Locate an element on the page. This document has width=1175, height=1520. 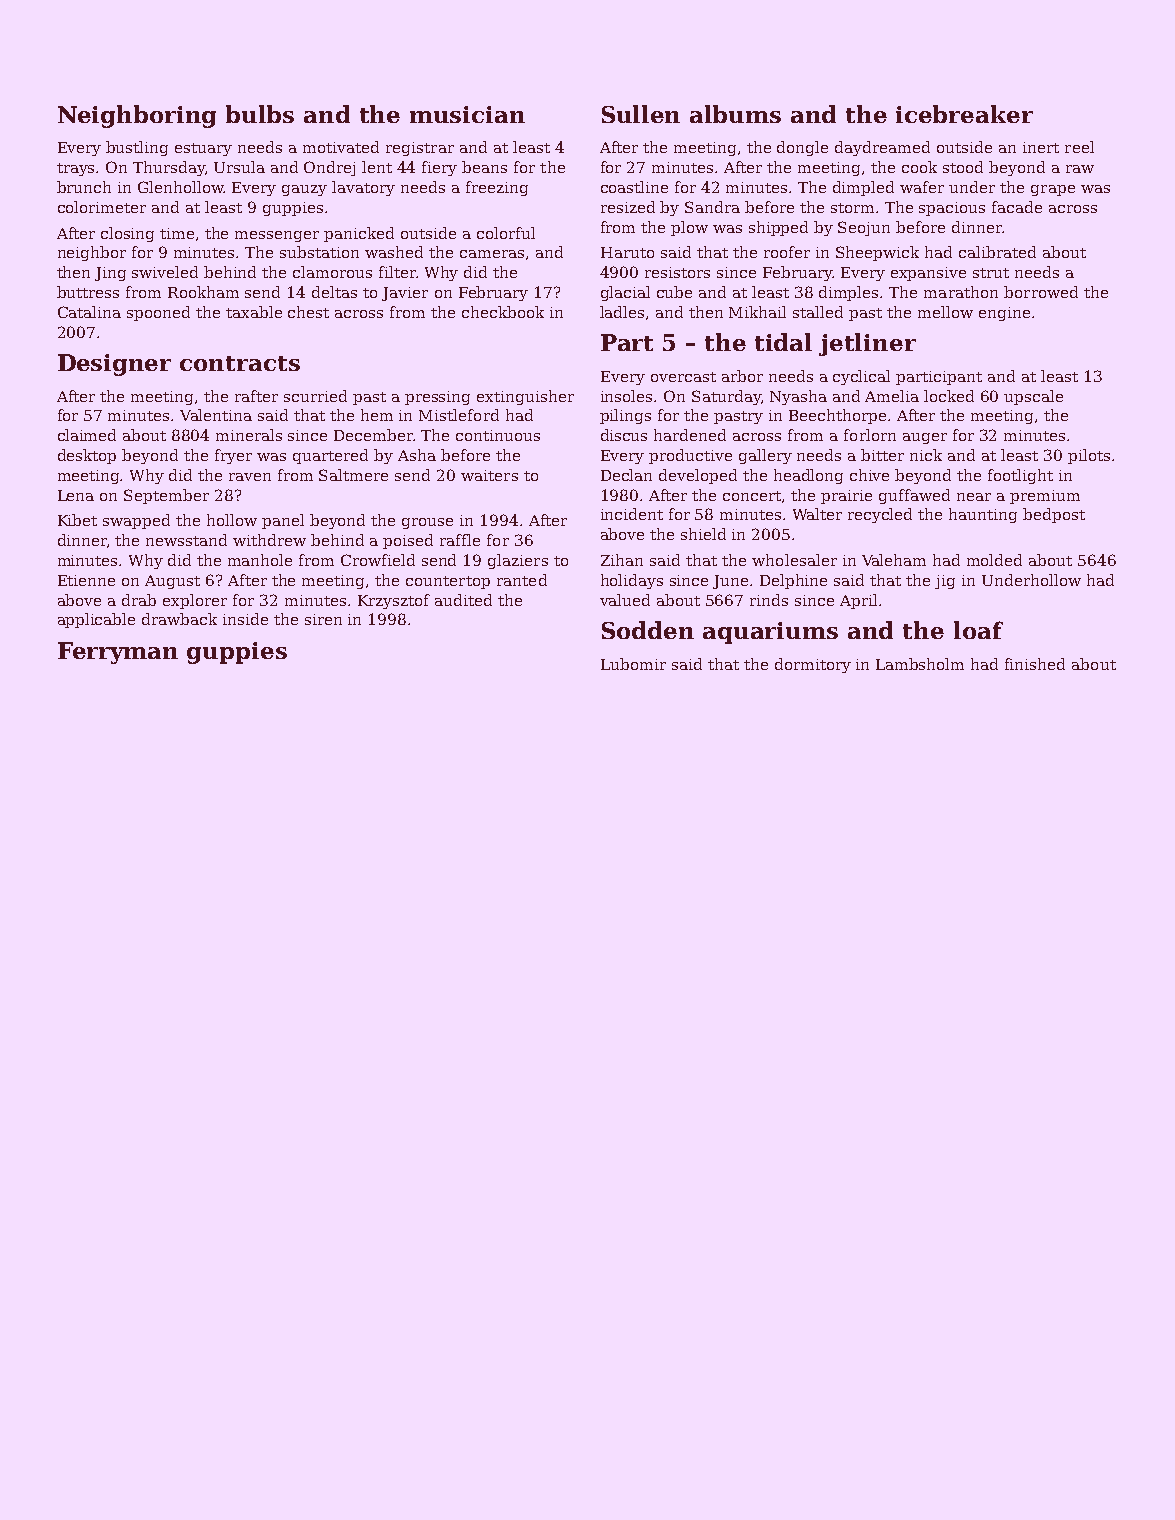
jetliner is located at coordinates (867, 344).
